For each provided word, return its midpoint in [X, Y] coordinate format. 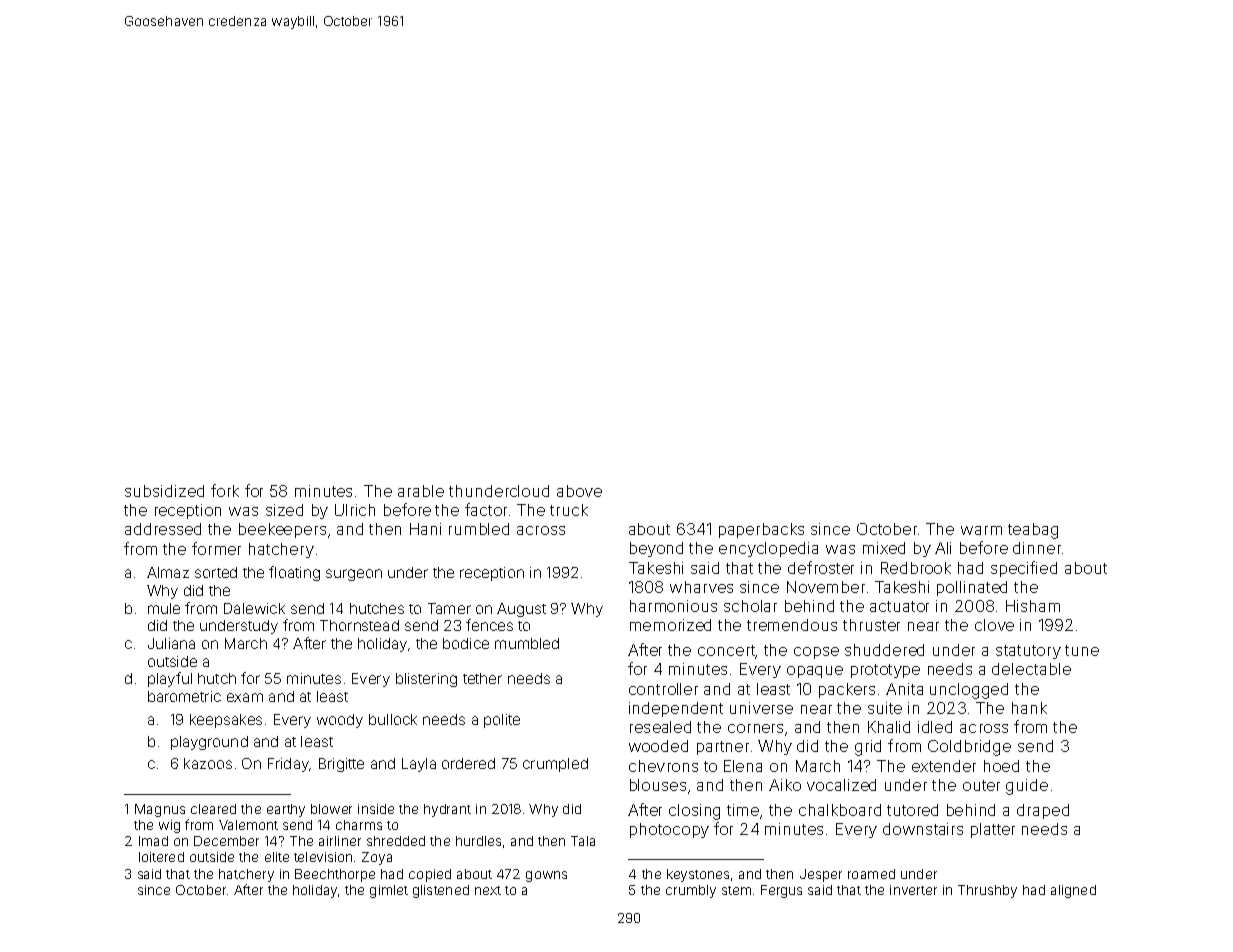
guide [1027, 787]
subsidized [164, 491]
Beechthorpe [335, 875]
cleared [213, 809]
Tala [583, 841]
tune [1082, 650]
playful [170, 679]
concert [727, 652]
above [579, 491]
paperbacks [761, 530]
